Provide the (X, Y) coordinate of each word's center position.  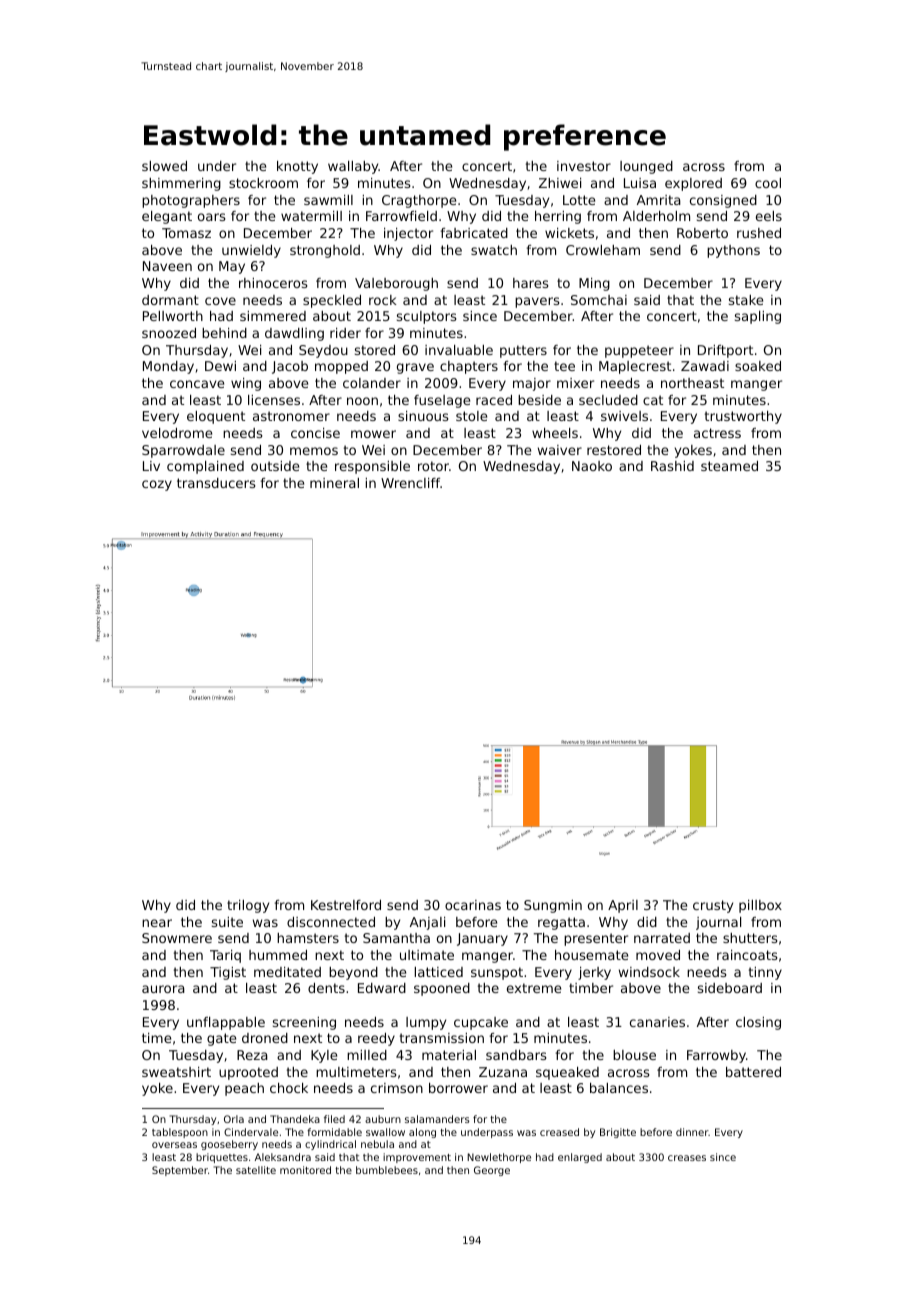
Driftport (725, 351)
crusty (713, 906)
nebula (377, 1144)
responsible (372, 467)
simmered (273, 316)
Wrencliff (410, 483)
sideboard (730, 988)
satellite (256, 1170)
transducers (216, 483)
